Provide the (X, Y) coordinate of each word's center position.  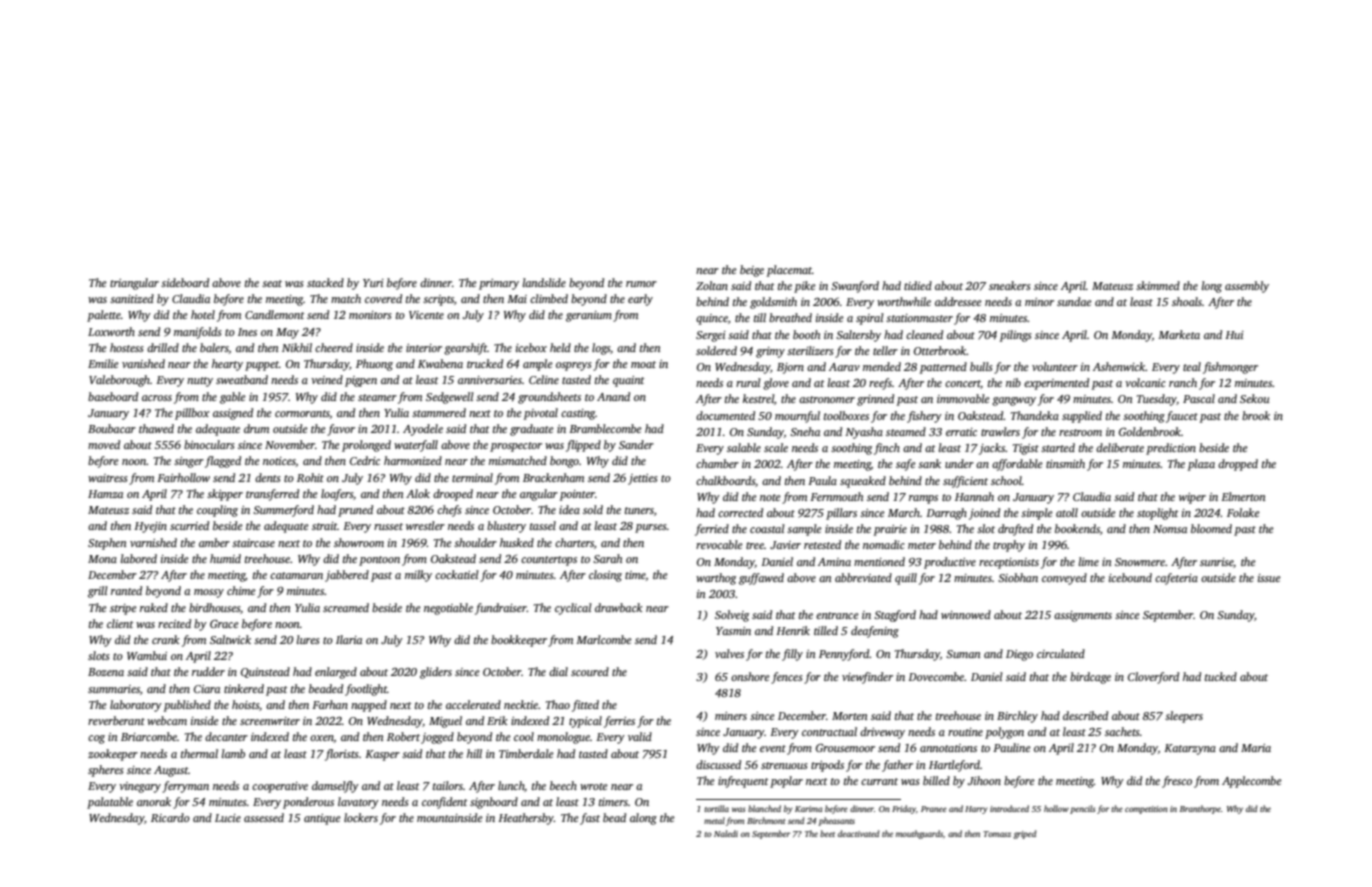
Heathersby (526, 819)
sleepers (1184, 717)
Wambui (147, 655)
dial (558, 671)
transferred (272, 495)
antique (322, 819)
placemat (789, 271)
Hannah (974, 496)
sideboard (185, 282)
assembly (1247, 287)
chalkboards (725, 480)
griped (1025, 834)
